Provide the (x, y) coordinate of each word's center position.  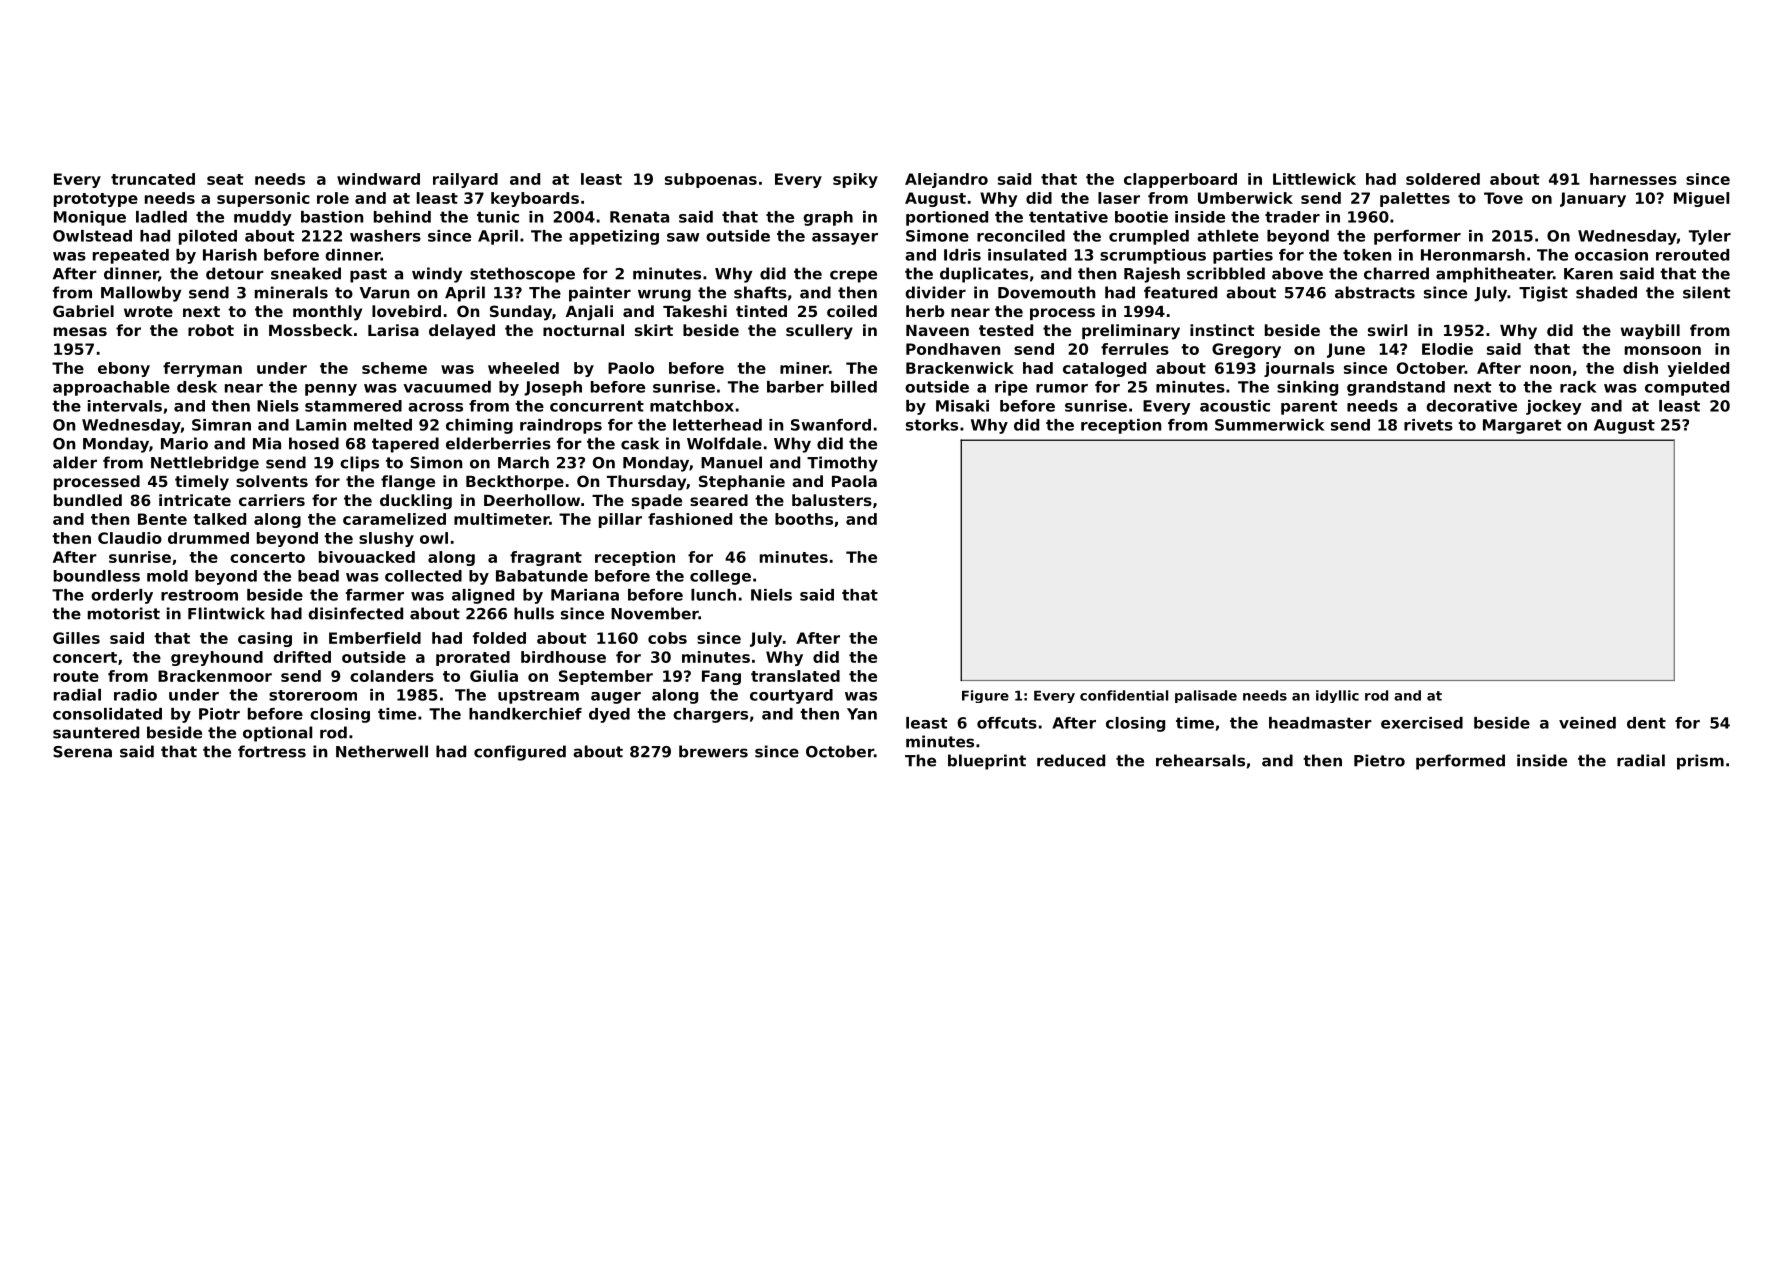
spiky (855, 180)
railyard (465, 180)
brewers (713, 751)
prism (1700, 762)
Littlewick (1314, 179)
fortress (272, 751)
